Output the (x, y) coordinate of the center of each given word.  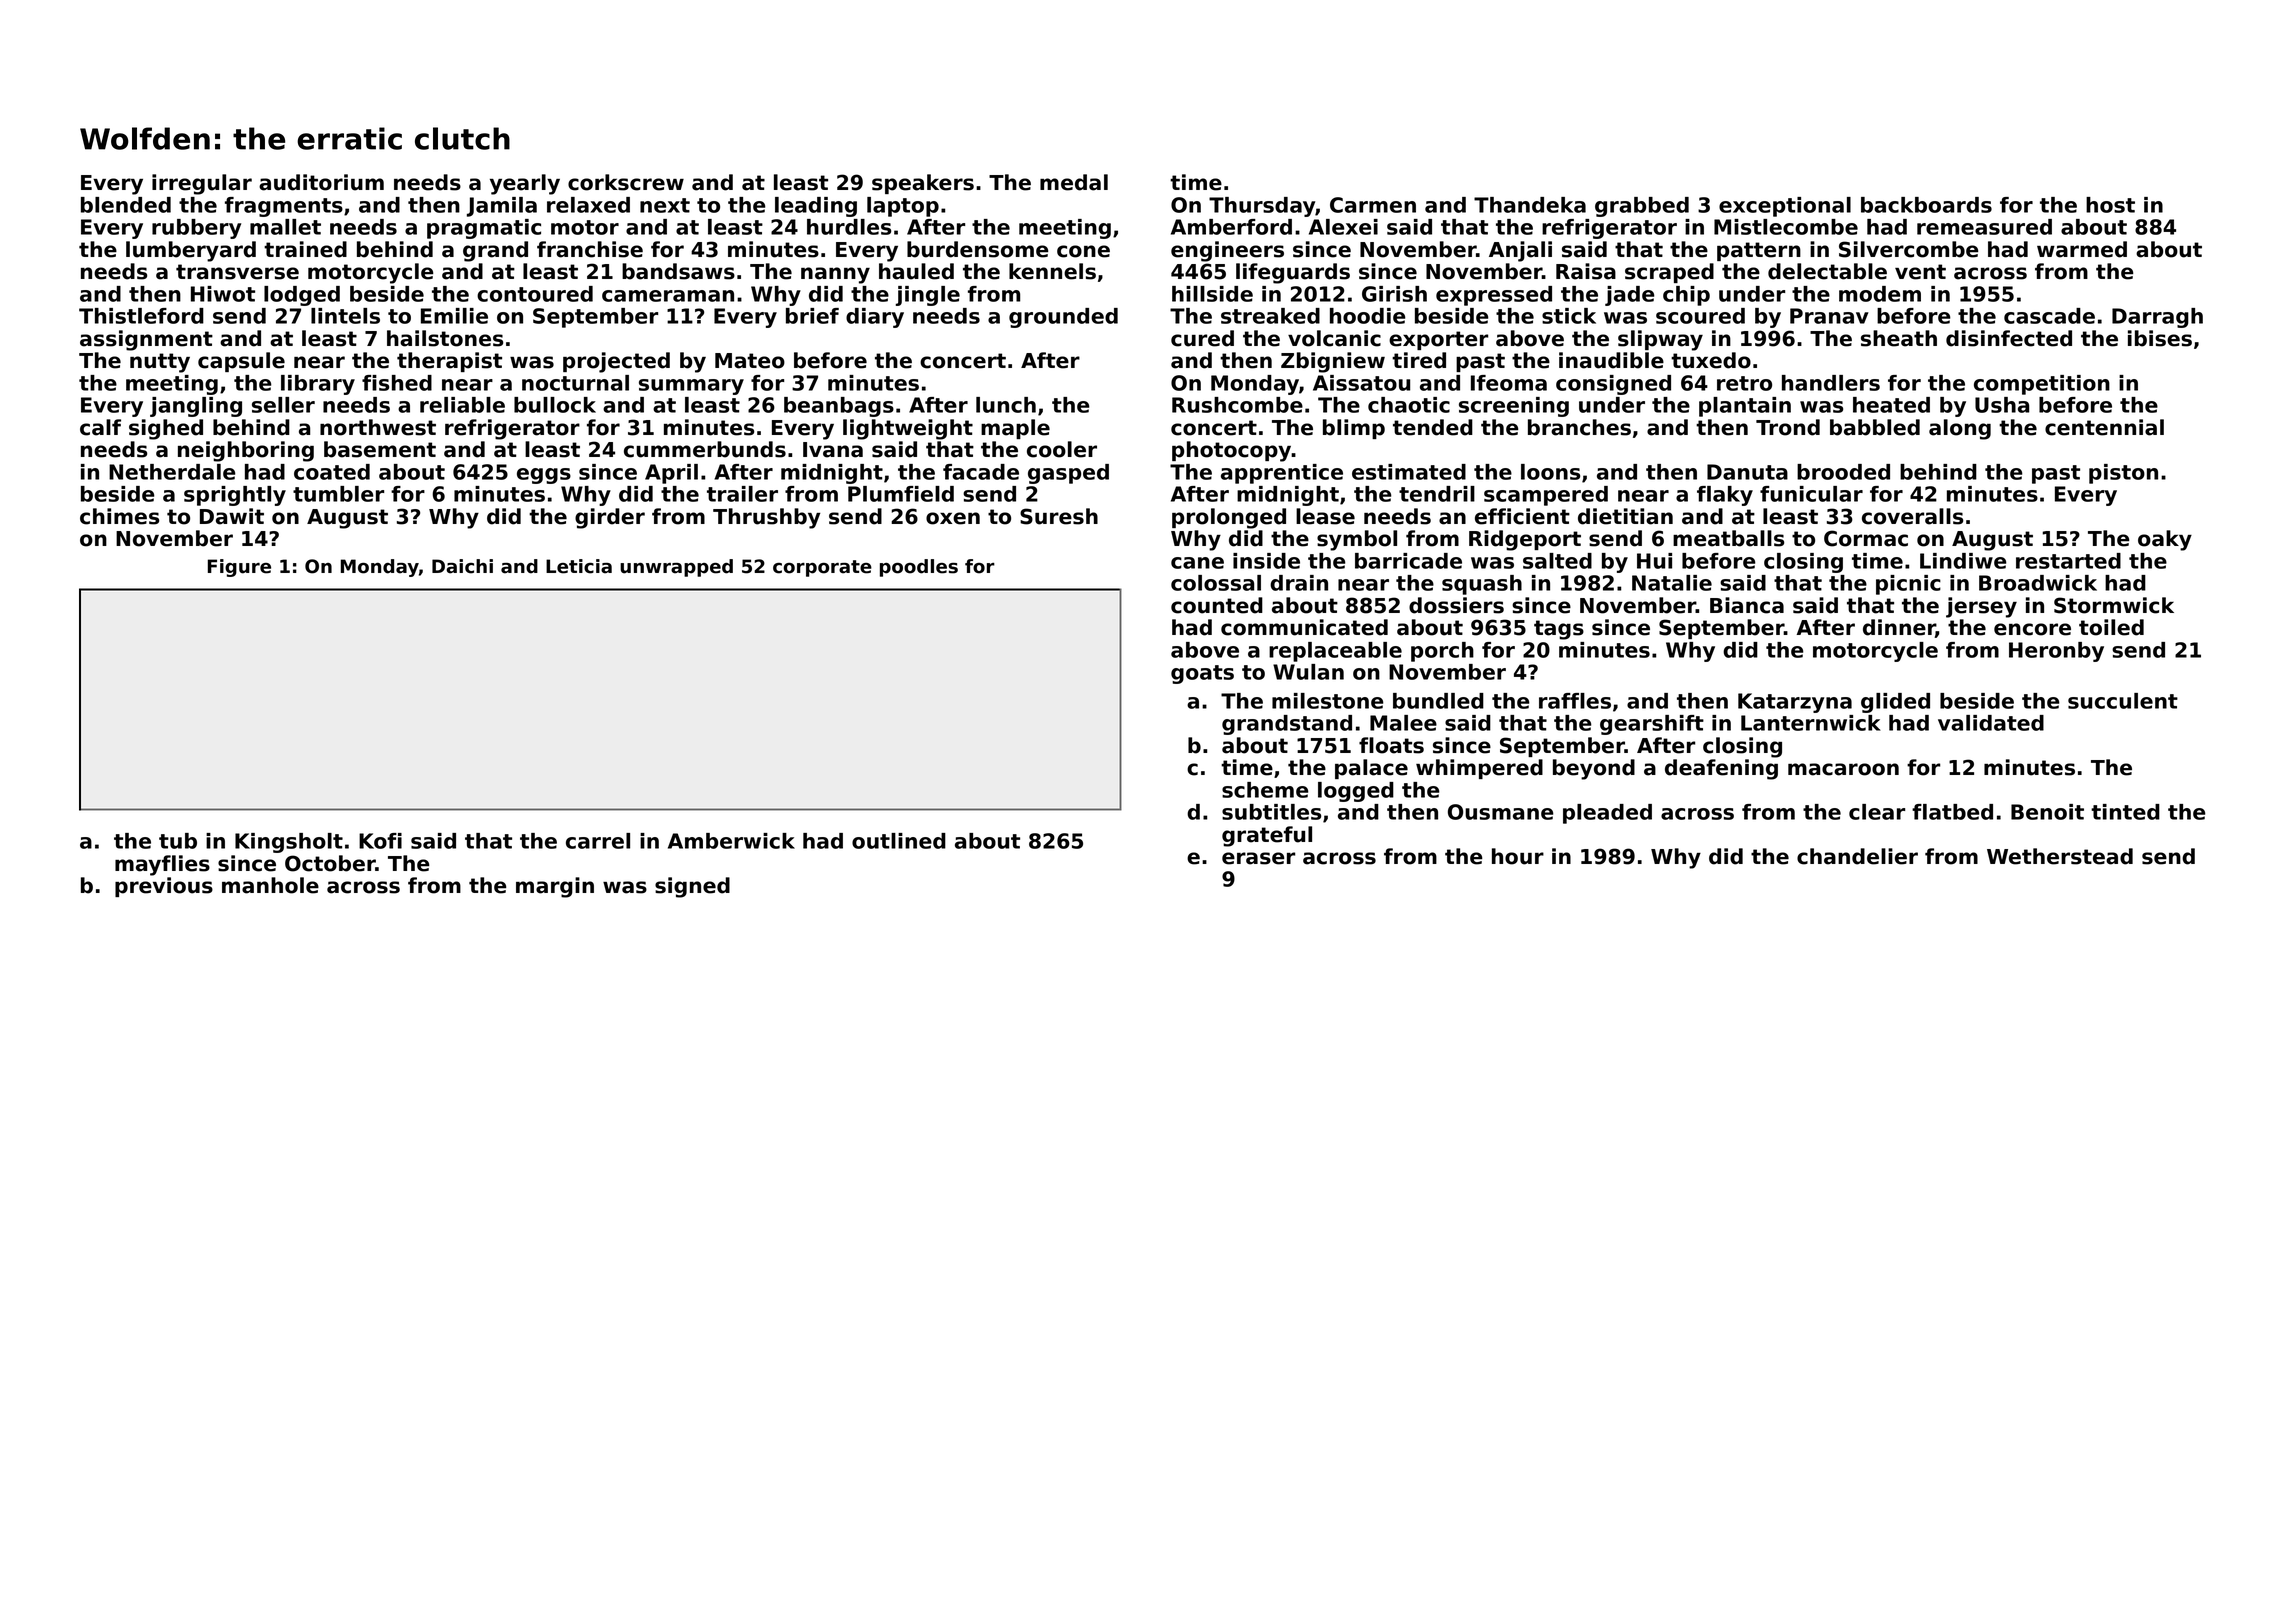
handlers (1831, 383)
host (2110, 205)
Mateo (750, 361)
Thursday (1262, 207)
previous (164, 887)
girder (610, 518)
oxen (953, 518)
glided (1895, 703)
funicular (1811, 494)
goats (1202, 674)
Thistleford (141, 316)
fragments (284, 207)
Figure (239, 568)
